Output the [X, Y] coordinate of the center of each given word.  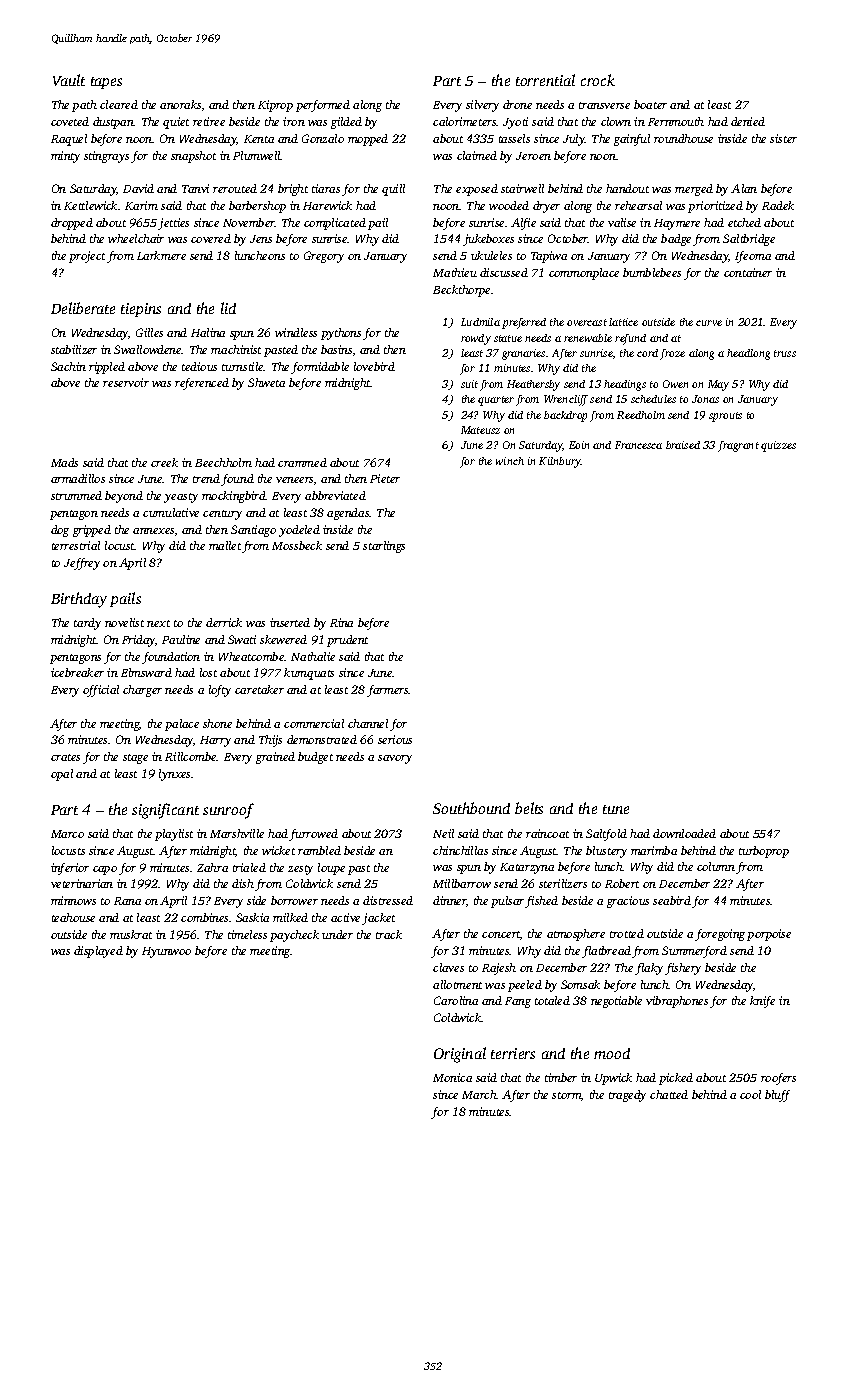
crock [598, 80]
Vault [69, 80]
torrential [545, 80]
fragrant [738, 446]
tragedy [627, 1096]
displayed [98, 952]
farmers [388, 691]
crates [65, 757]
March [479, 1094]
